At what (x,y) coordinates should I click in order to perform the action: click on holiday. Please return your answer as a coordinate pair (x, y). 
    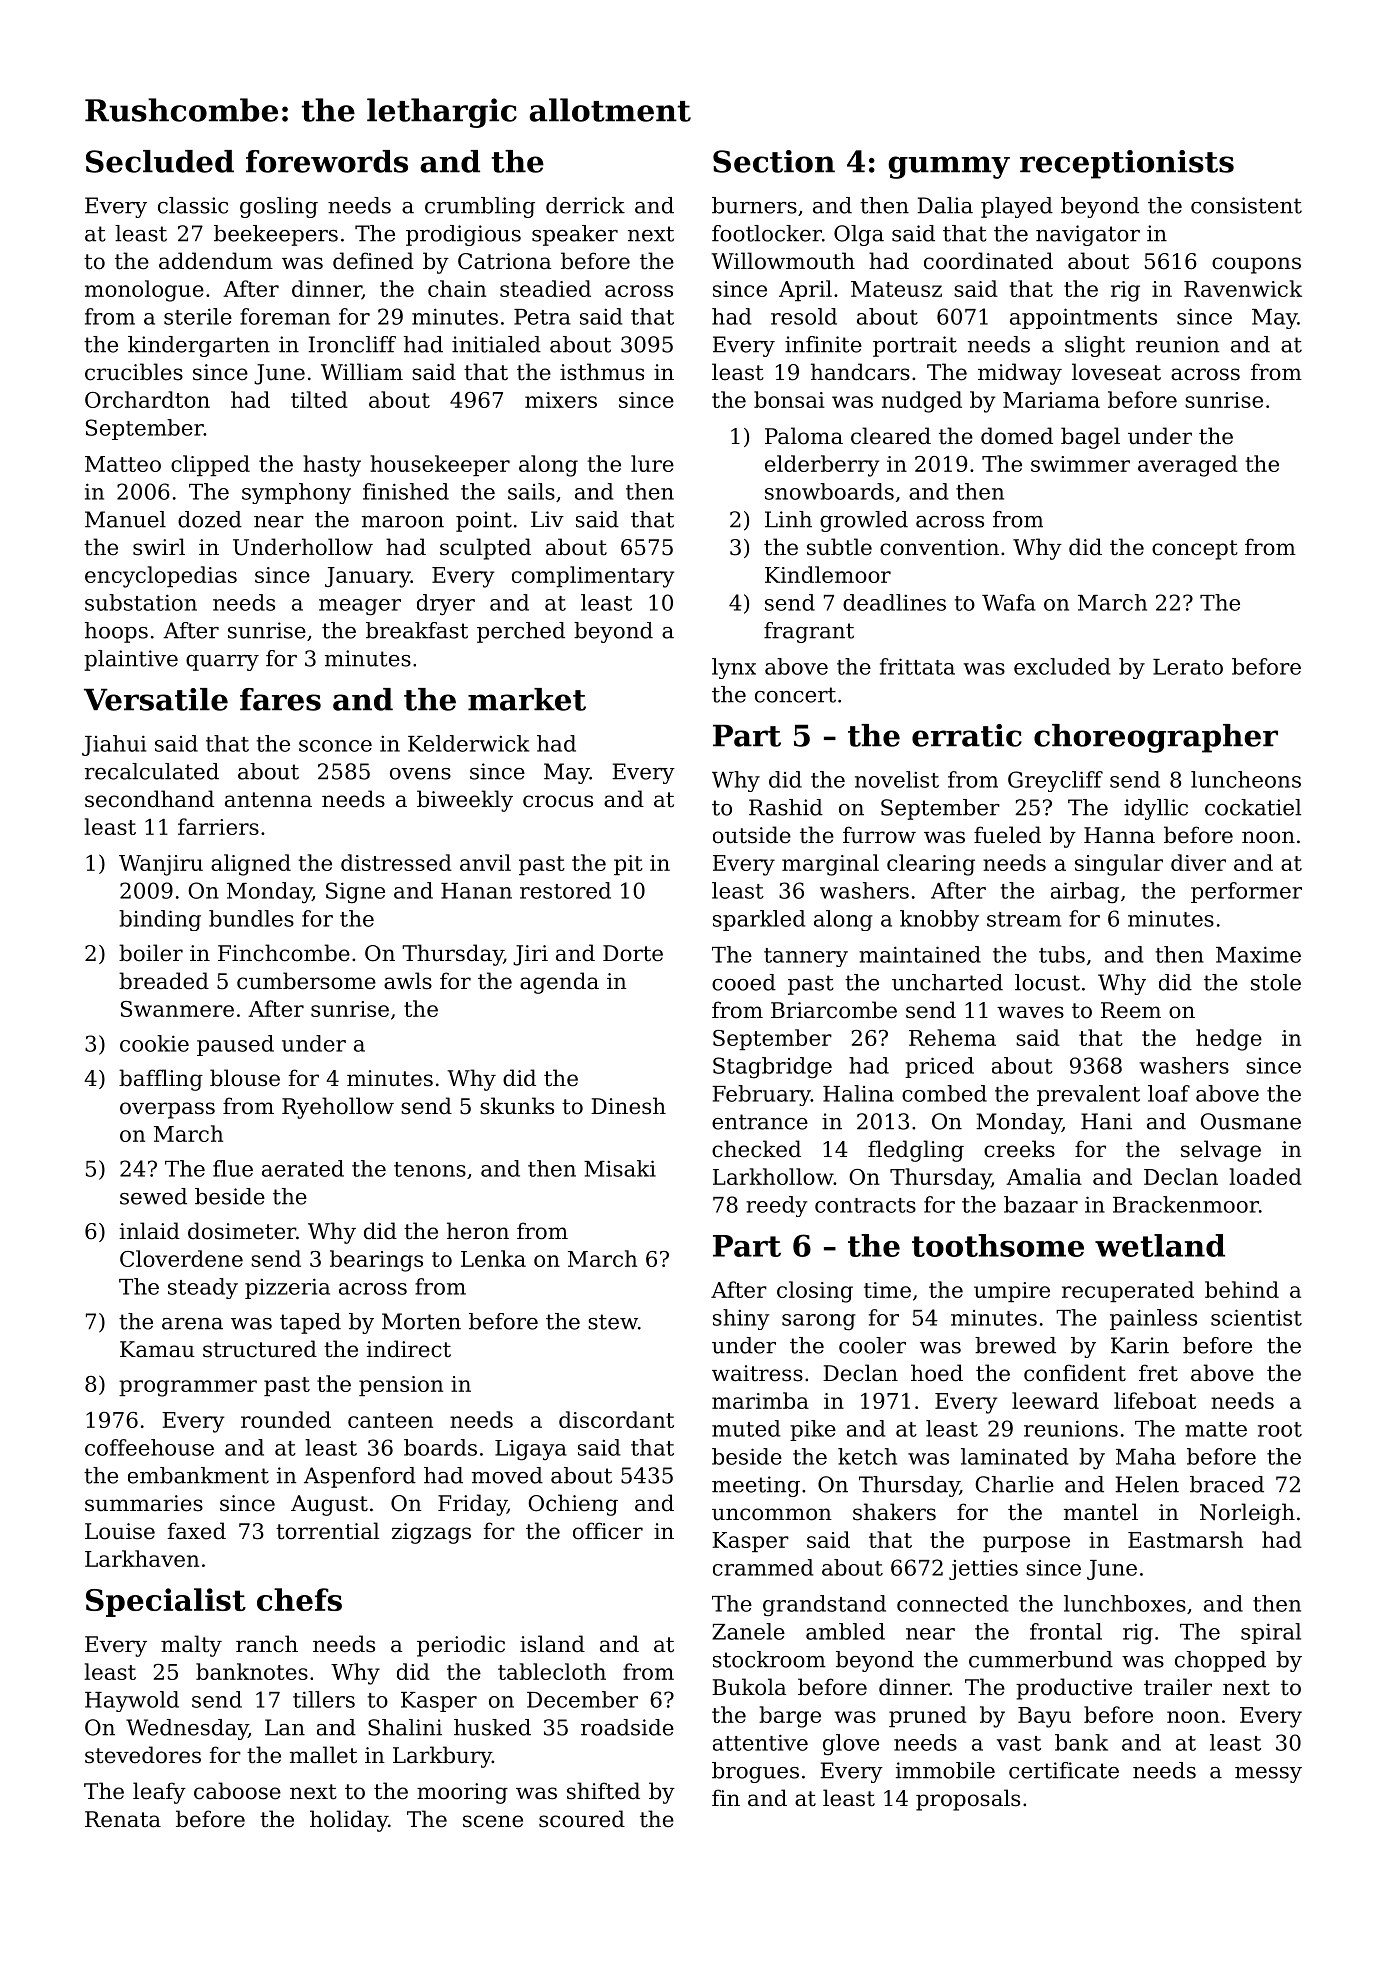
    Looking at the image, I should click on (349, 1821).
